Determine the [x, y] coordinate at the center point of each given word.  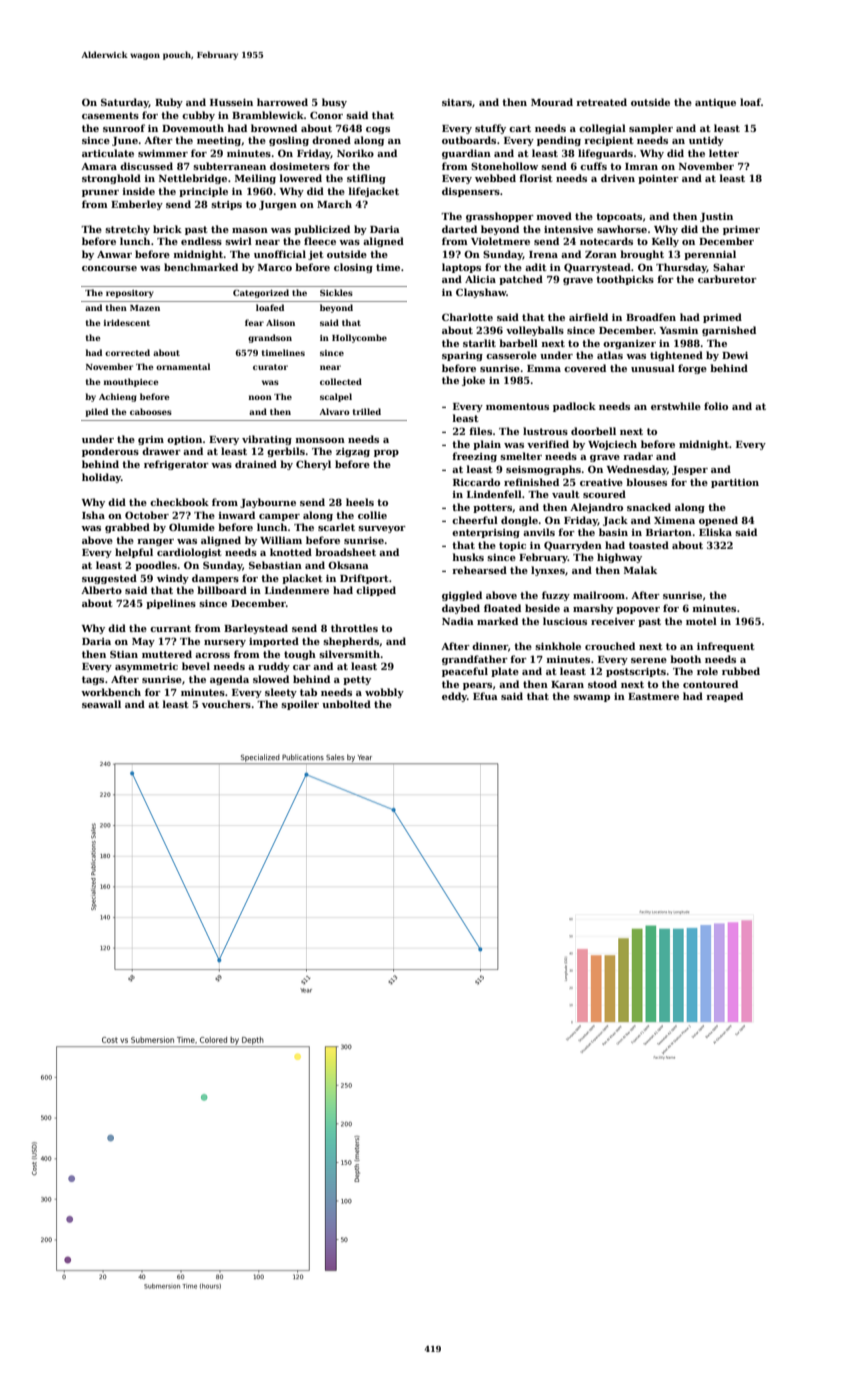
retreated [601, 102]
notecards [606, 241]
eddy [454, 697]
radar [638, 456]
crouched [610, 646]
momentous [517, 406]
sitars [457, 102]
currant [170, 628]
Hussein [231, 102]
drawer [161, 451]
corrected [127, 352]
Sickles [336, 292]
